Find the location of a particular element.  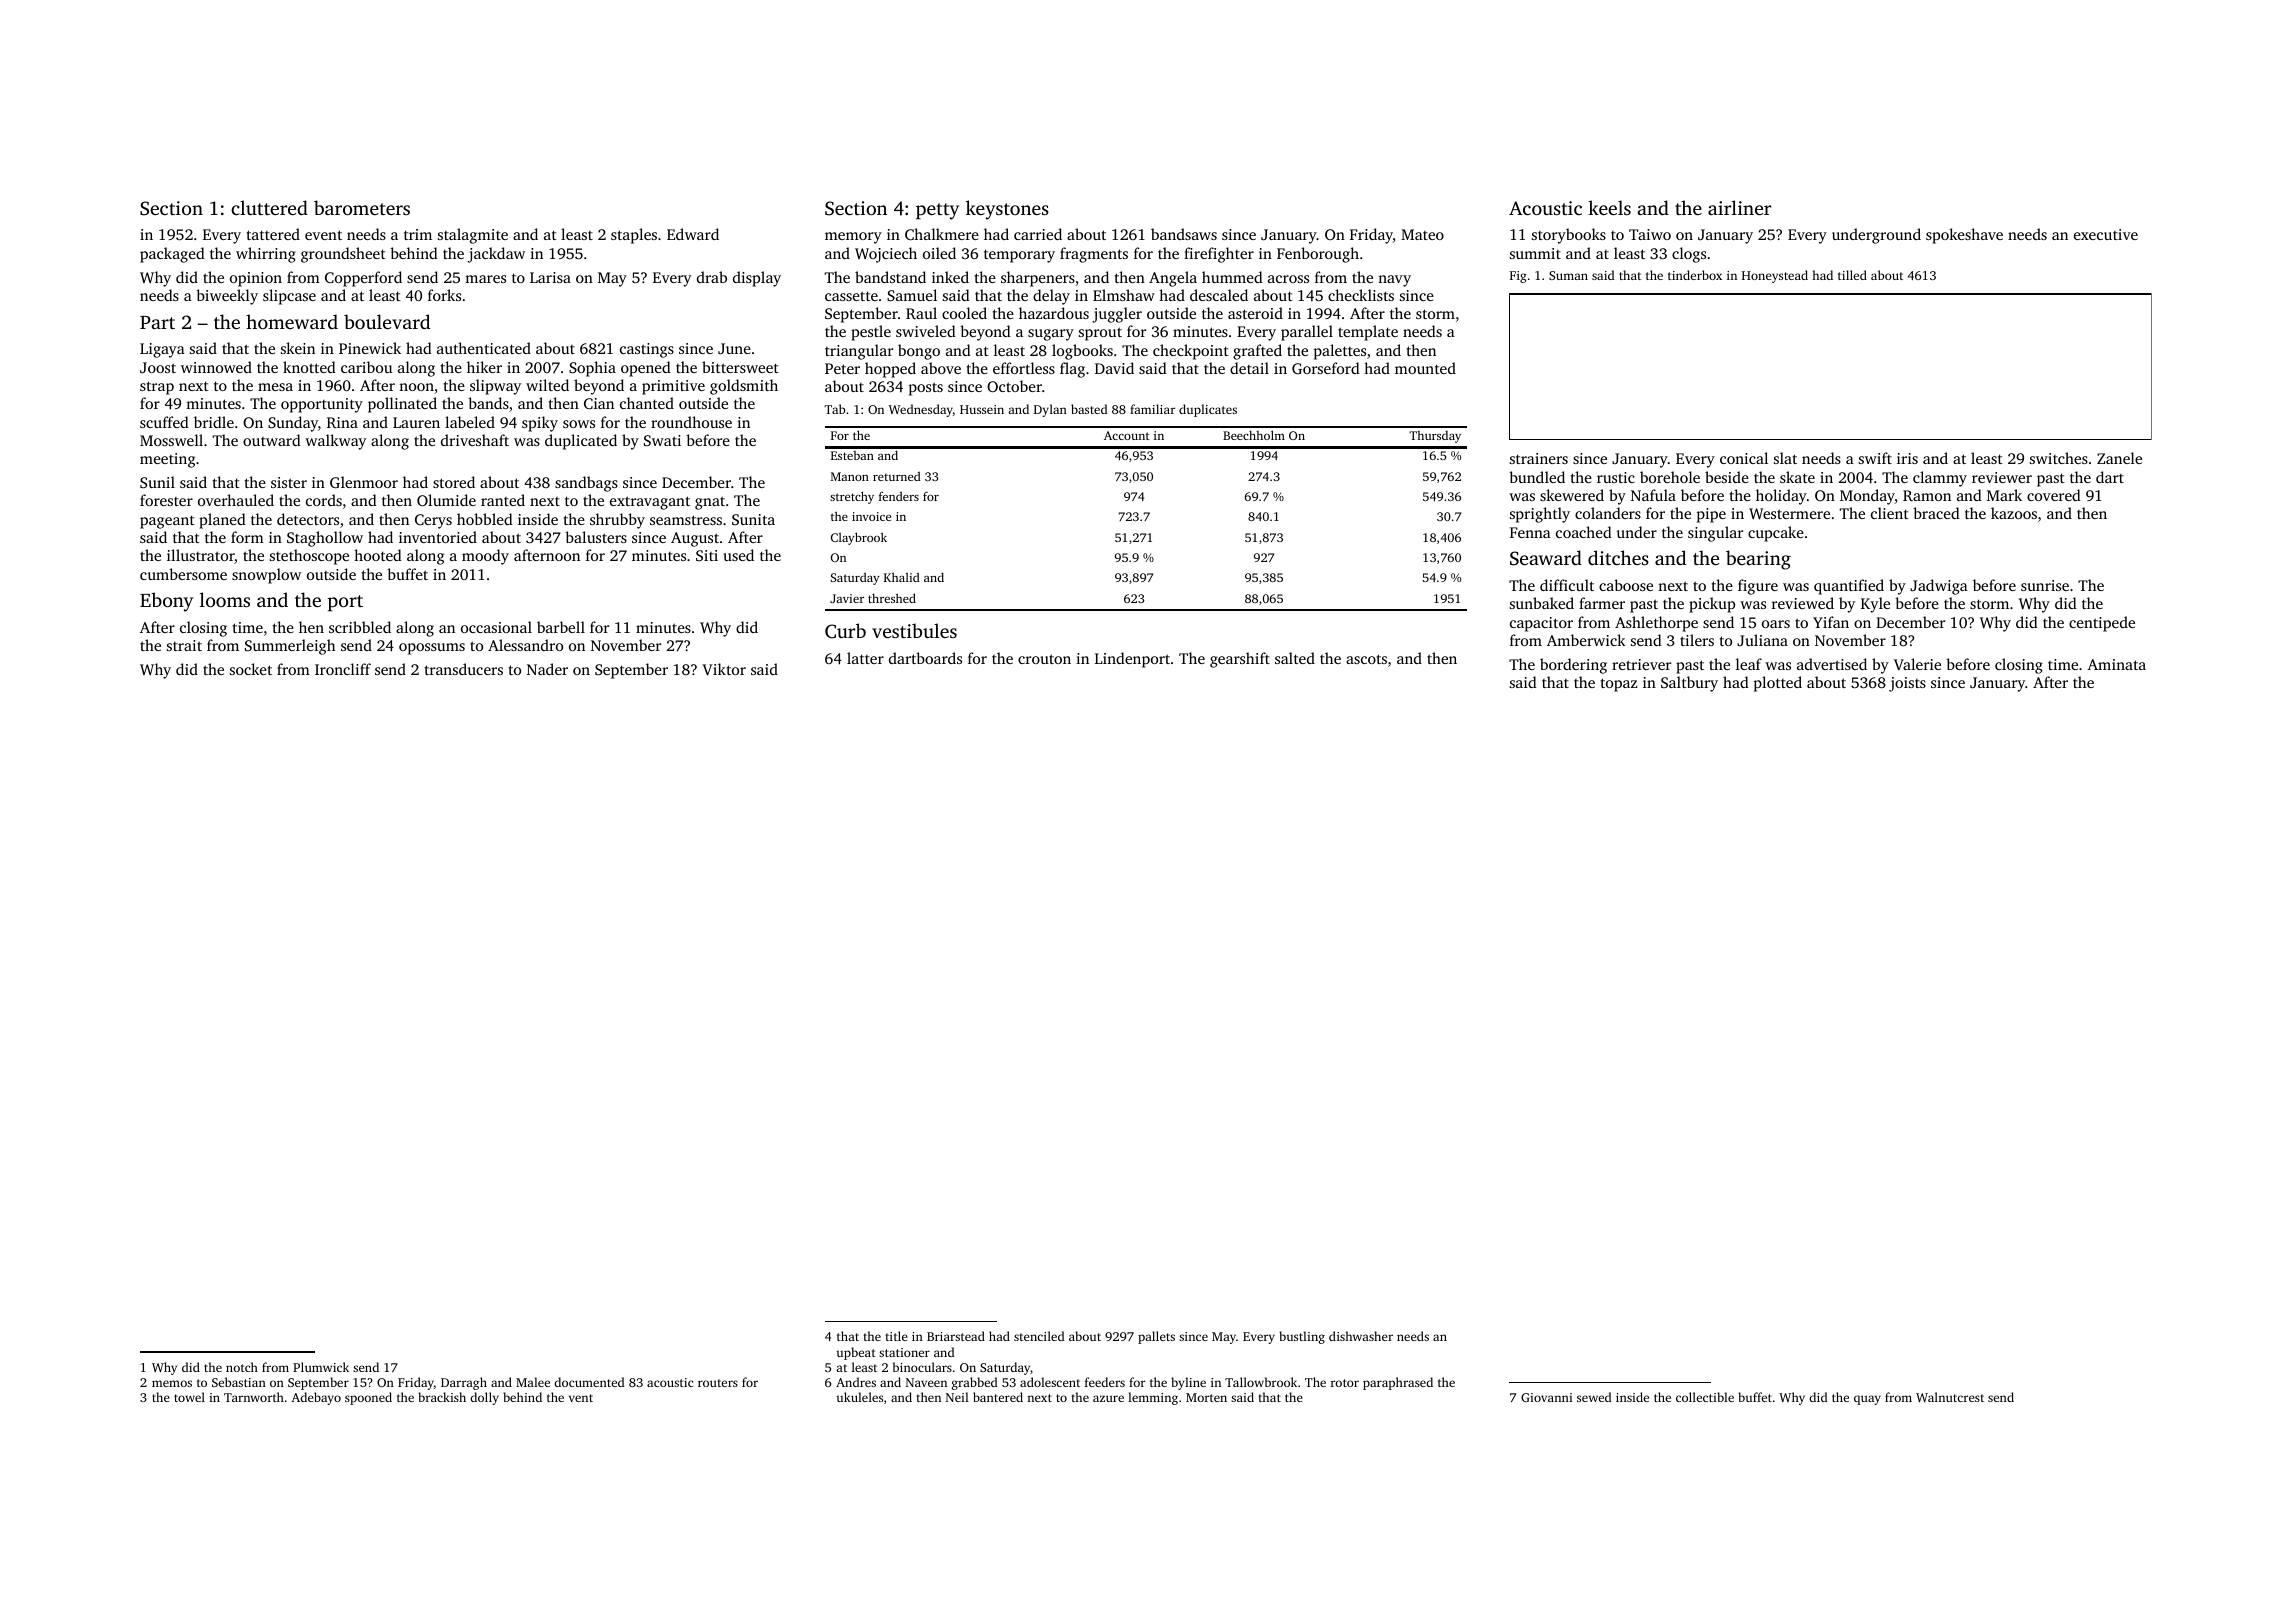

keystones is located at coordinates (1007, 210).
